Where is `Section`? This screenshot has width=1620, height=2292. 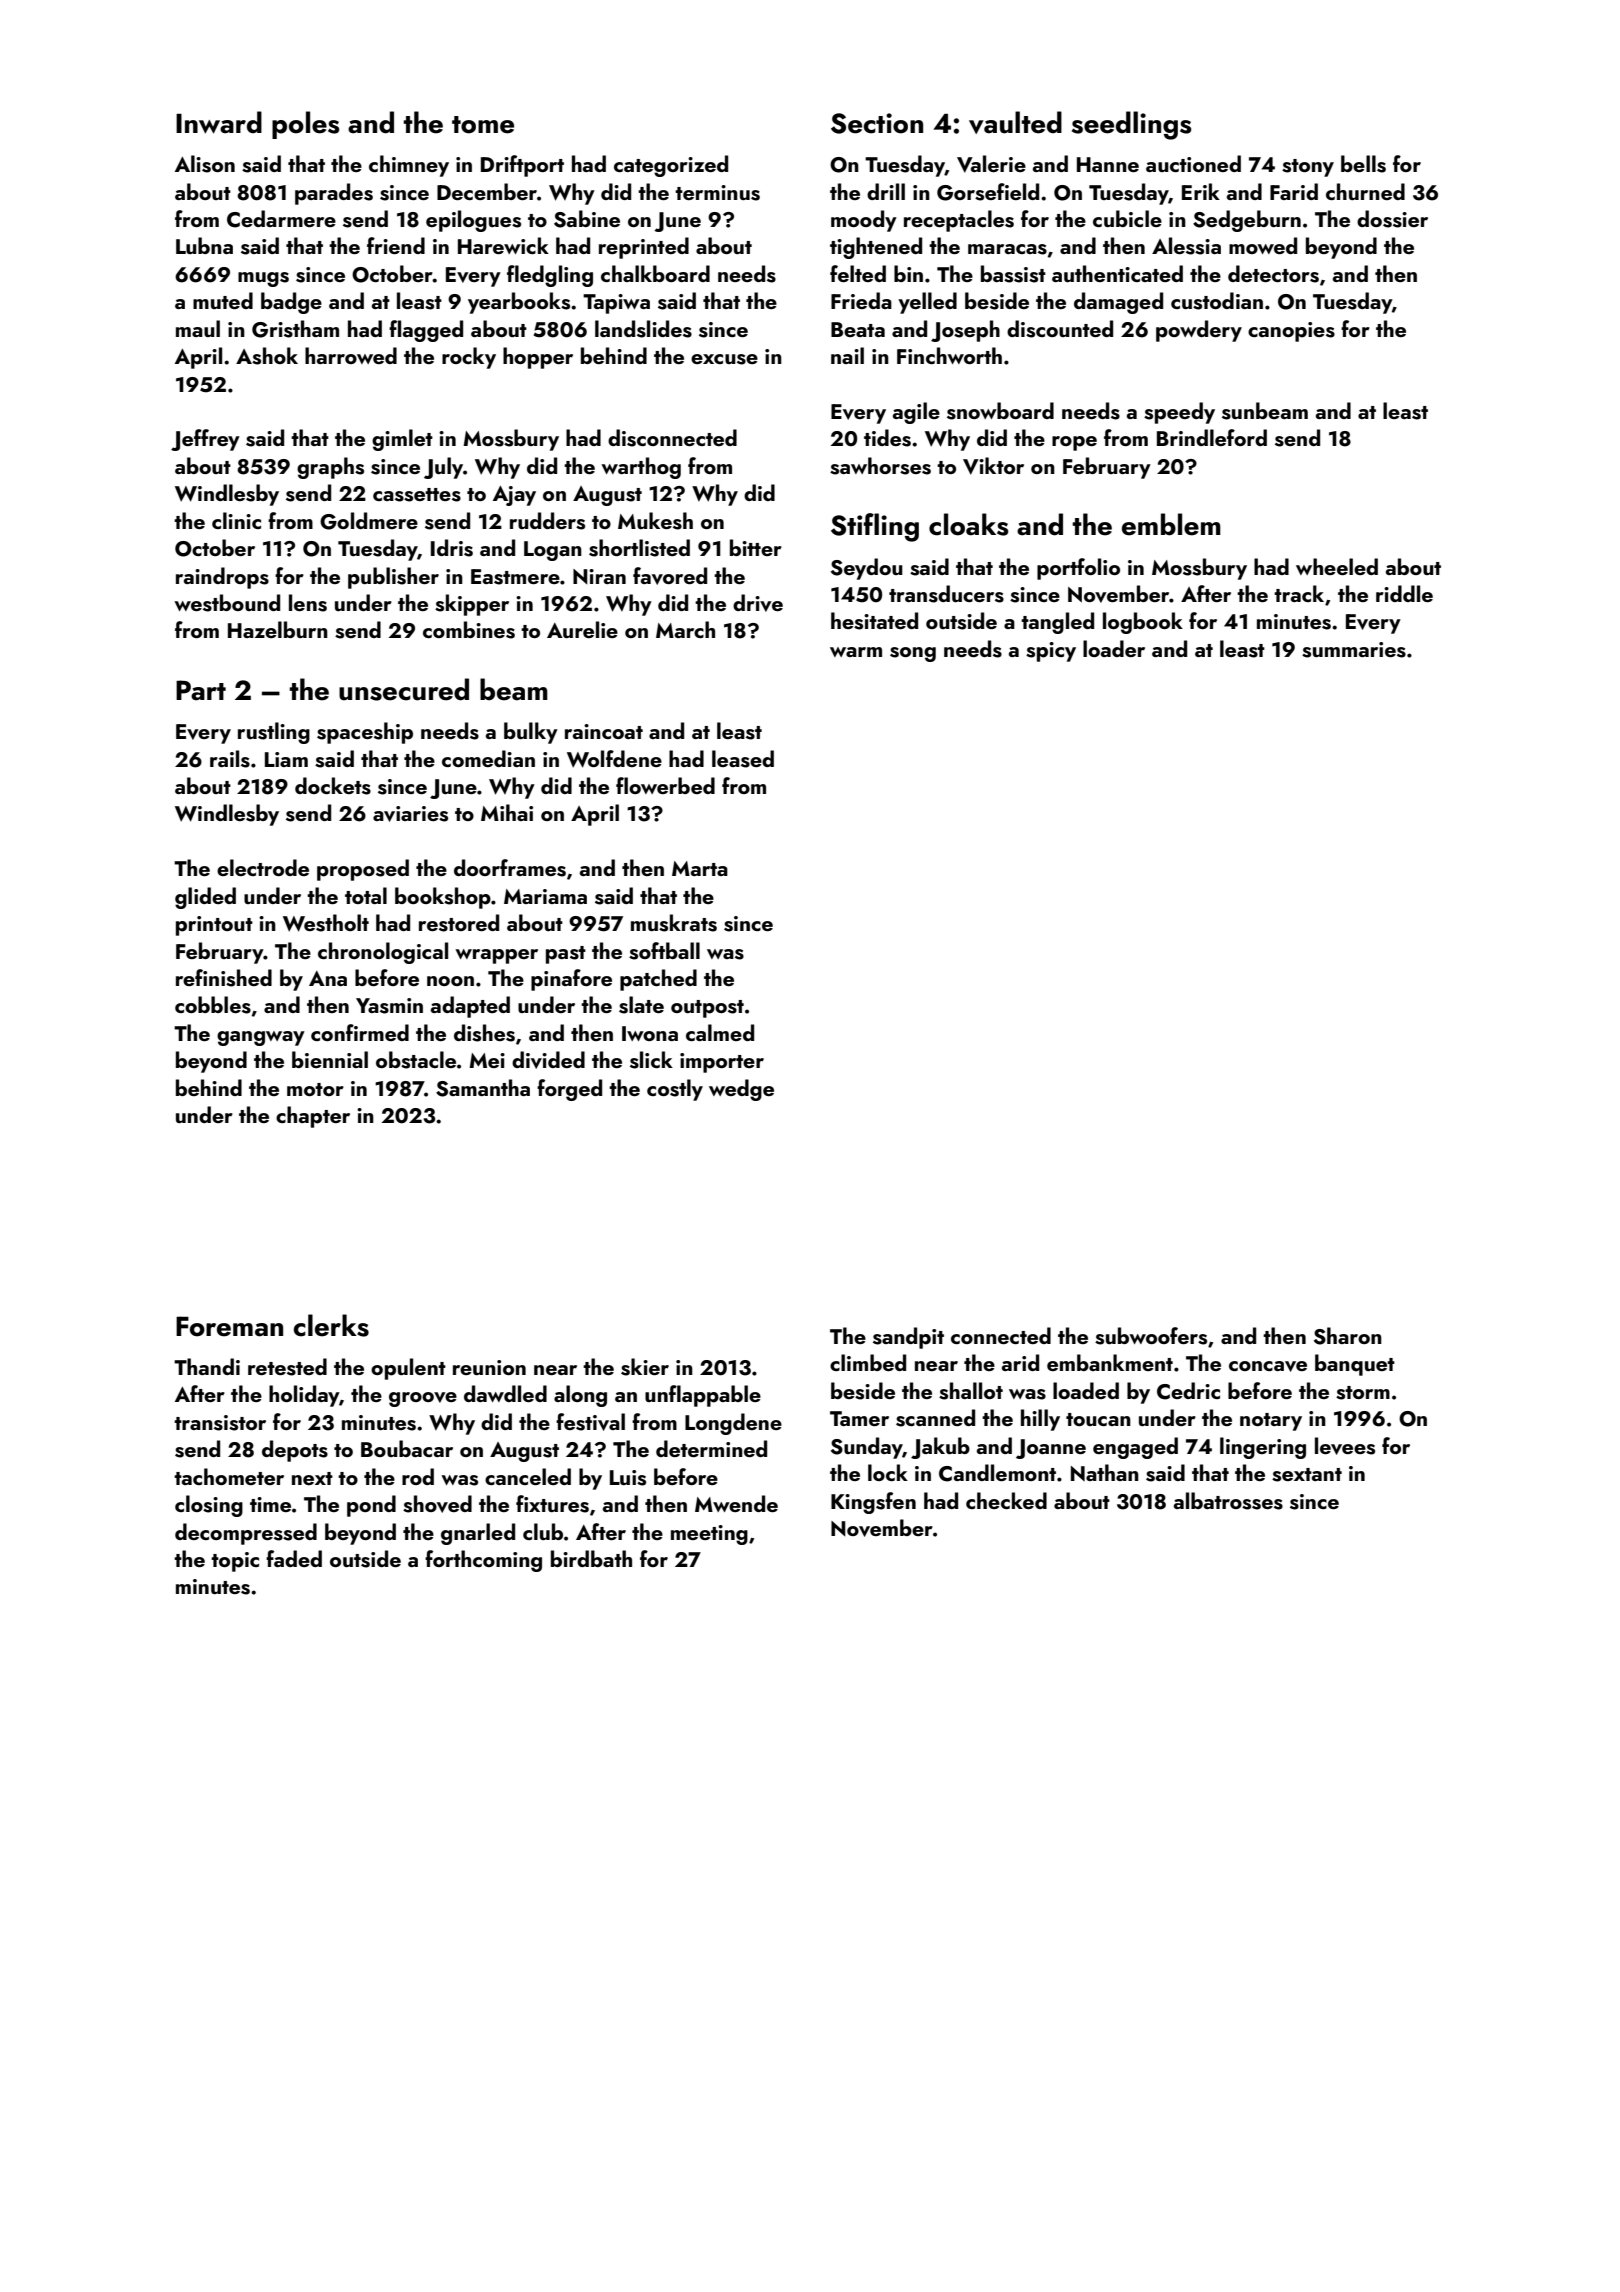
Section is located at coordinates (877, 123).
